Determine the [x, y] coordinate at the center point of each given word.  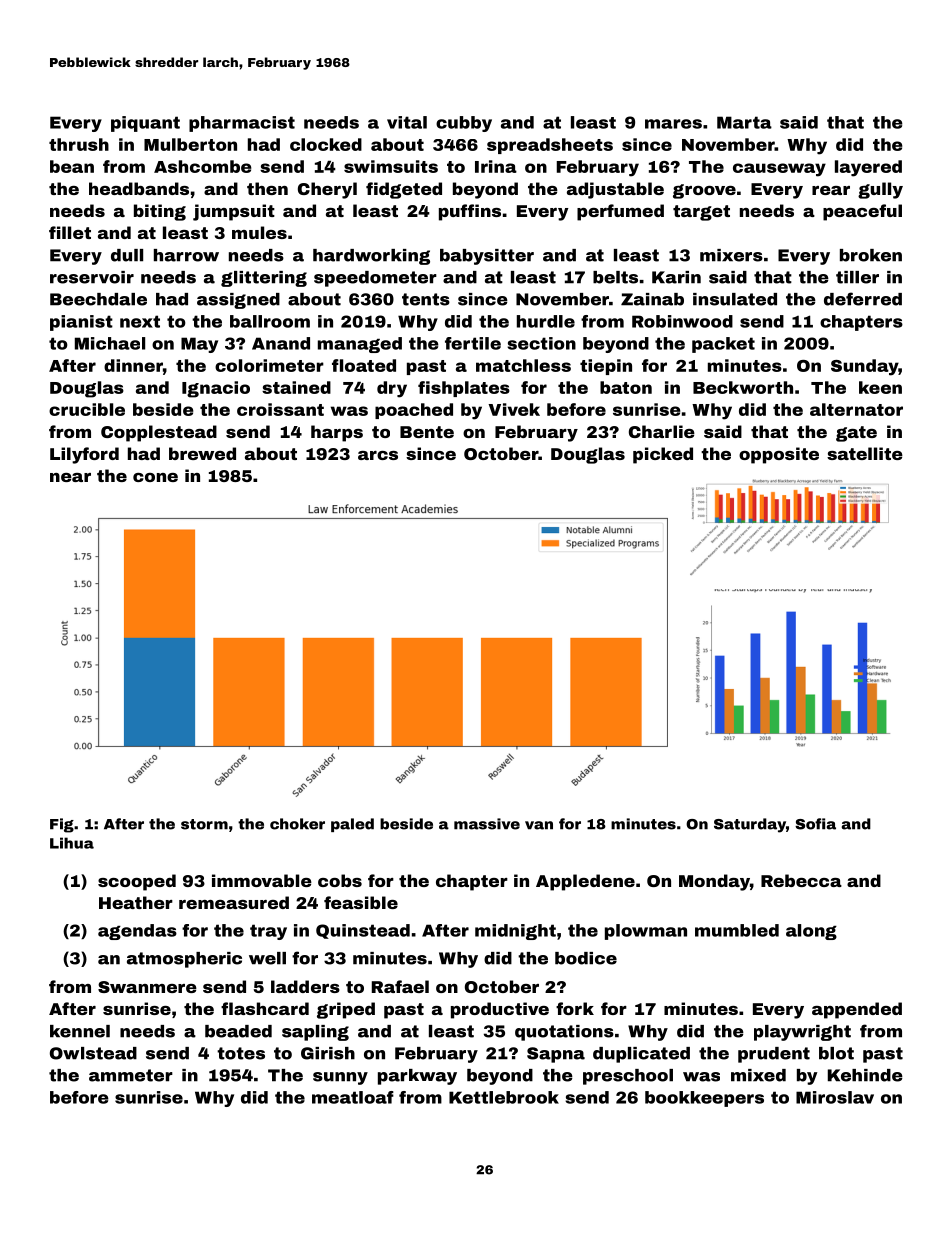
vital [407, 122]
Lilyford [84, 455]
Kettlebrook [504, 1097]
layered [868, 168]
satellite [865, 453]
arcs [378, 455]
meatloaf [353, 1097]
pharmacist [242, 124]
